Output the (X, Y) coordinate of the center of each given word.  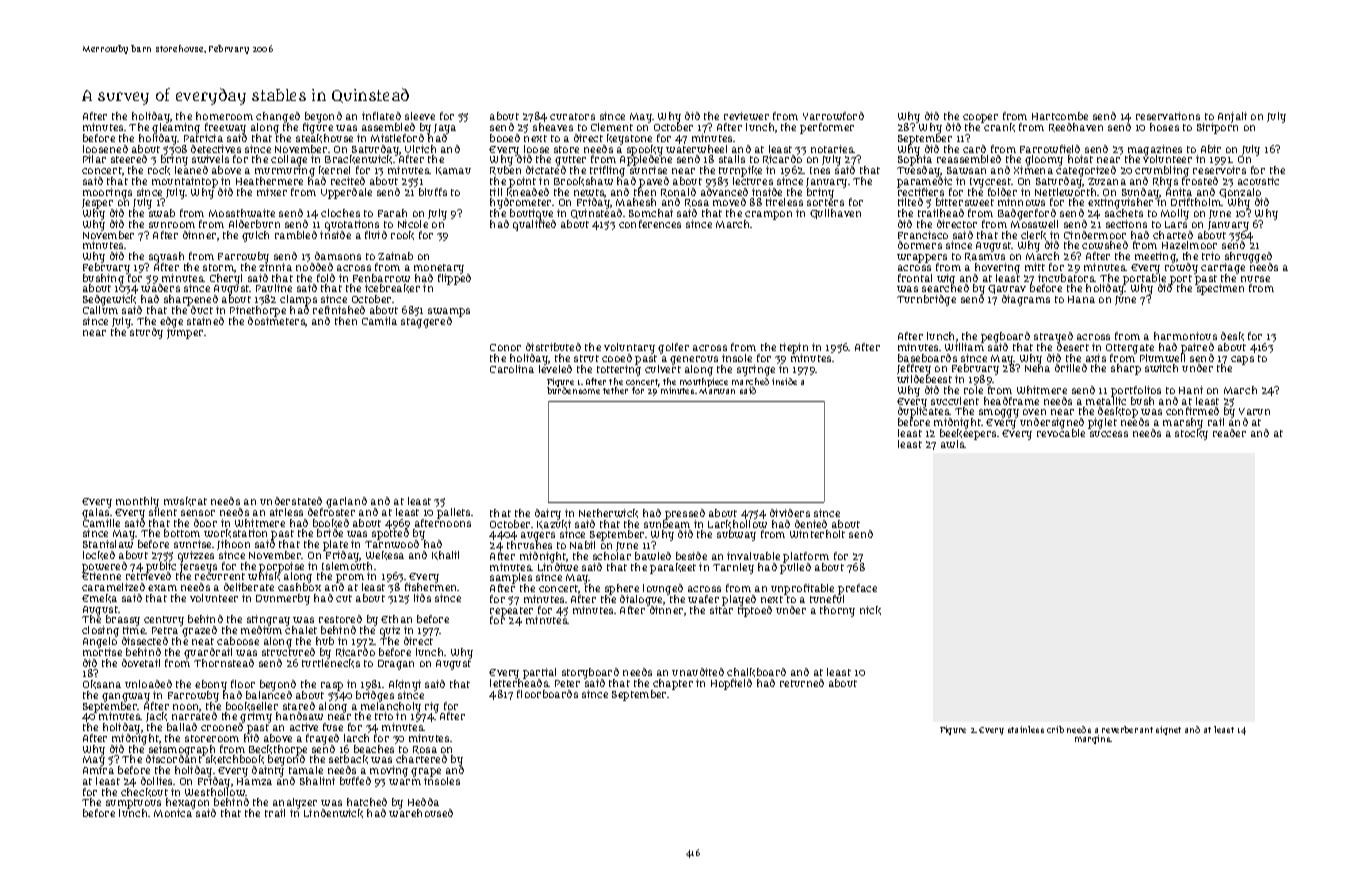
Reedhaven (1076, 127)
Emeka (99, 598)
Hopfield (731, 684)
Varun (1254, 411)
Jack (156, 717)
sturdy (146, 333)
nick (870, 610)
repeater (511, 612)
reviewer (746, 116)
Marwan (717, 391)
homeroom (224, 116)
